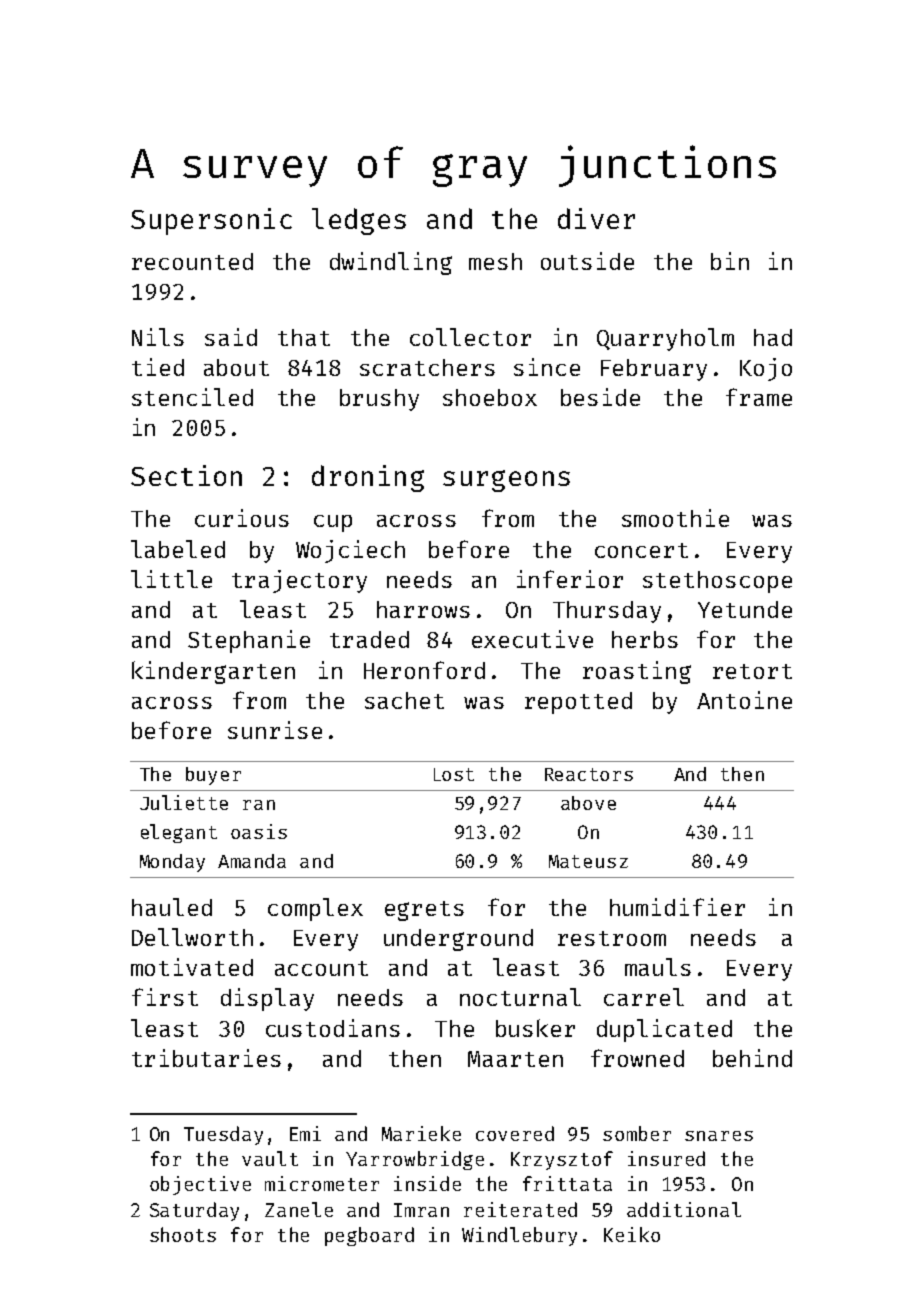 This screenshot has width=924, height=1311. Describe the element at coordinates (206, 1058) in the screenshot. I see `tributaries` at that location.
